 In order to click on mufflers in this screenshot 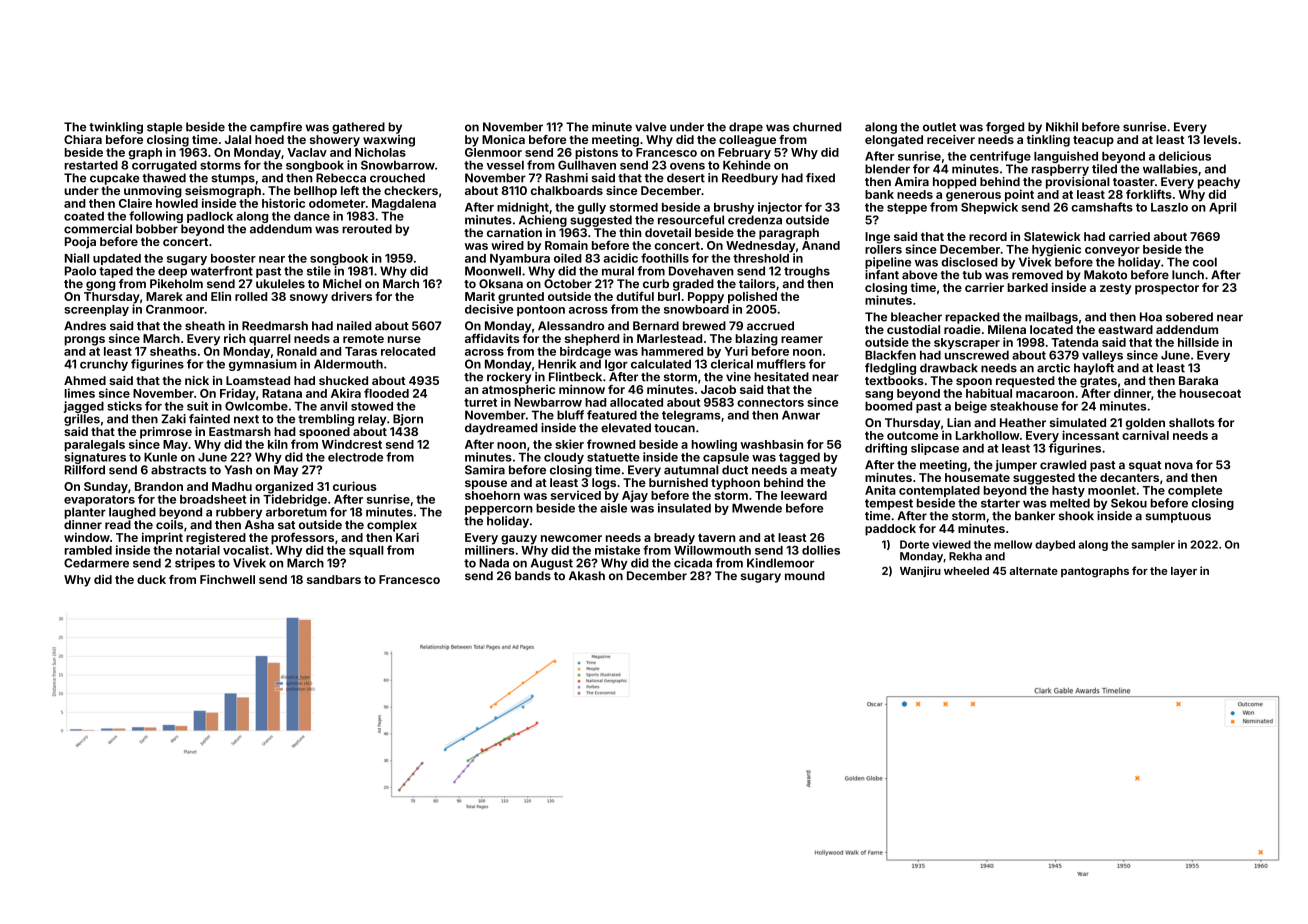, I will do `click(781, 364)`.
